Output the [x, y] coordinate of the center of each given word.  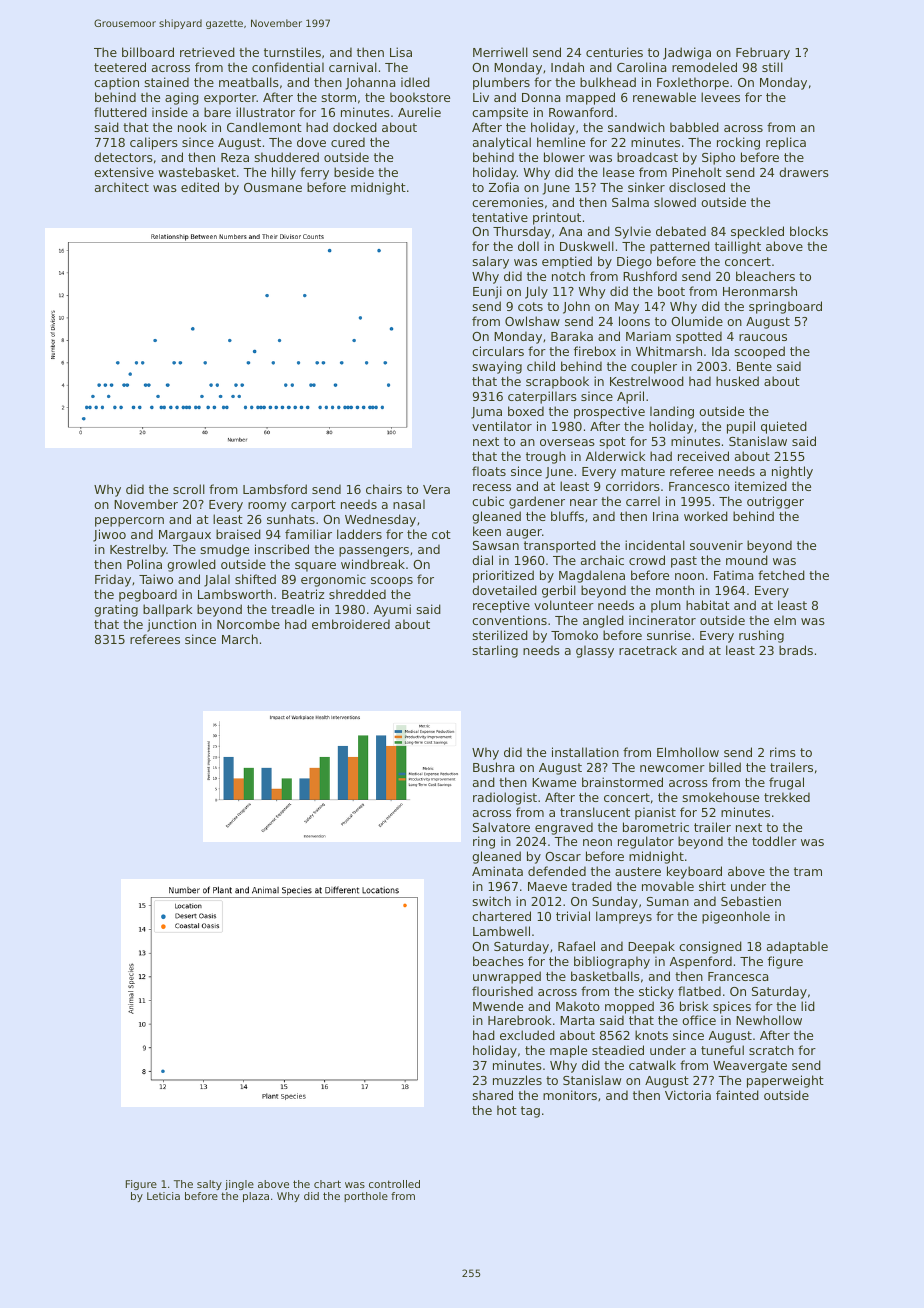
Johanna [370, 83]
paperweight [785, 1081]
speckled [757, 232]
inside [170, 112]
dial [482, 560]
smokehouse [720, 797]
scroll [189, 489]
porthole [366, 1197]
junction [171, 625]
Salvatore [501, 827]
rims [783, 752]
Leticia [163, 1196]
